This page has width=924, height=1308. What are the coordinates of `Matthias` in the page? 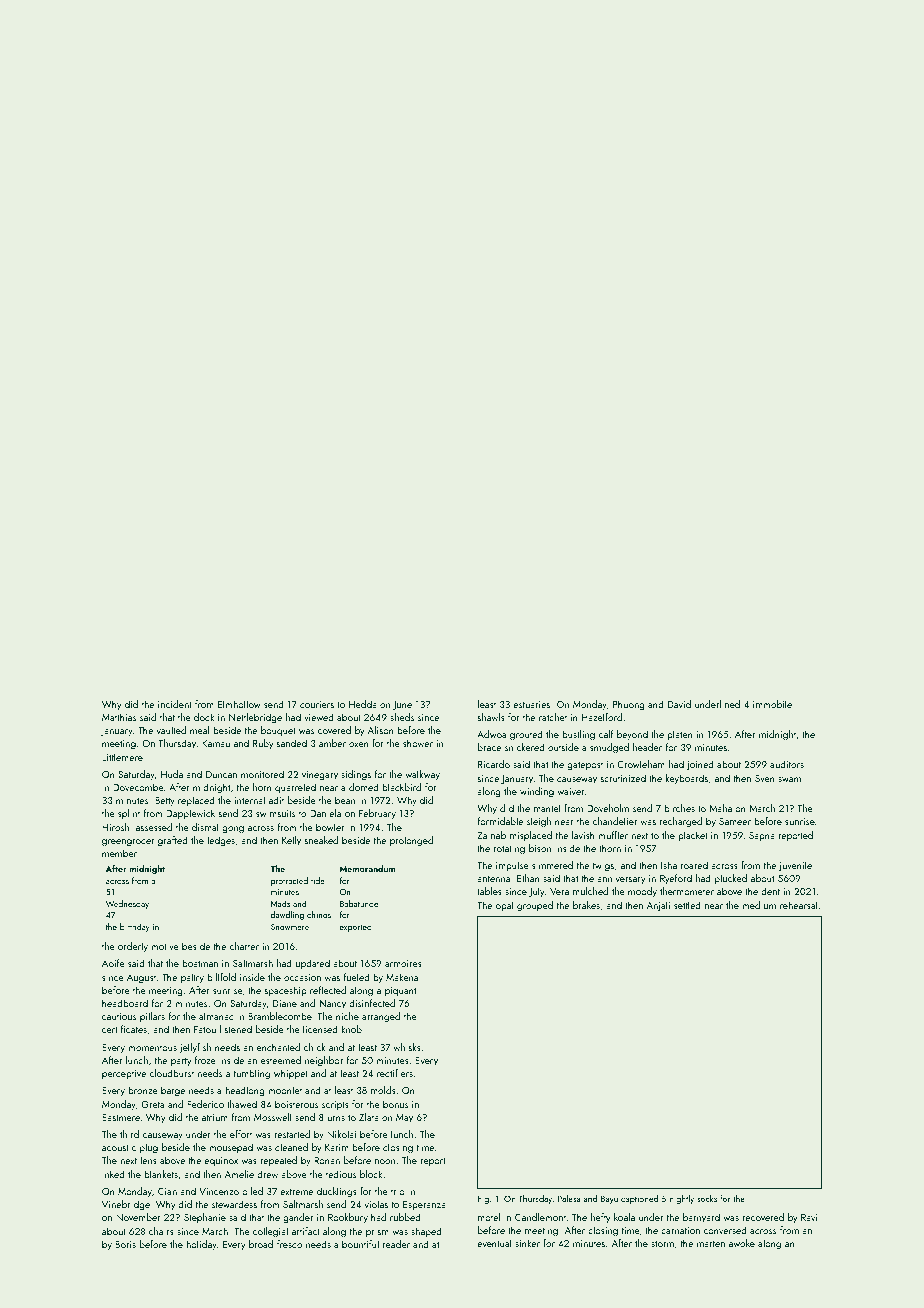 It's located at (119, 717).
